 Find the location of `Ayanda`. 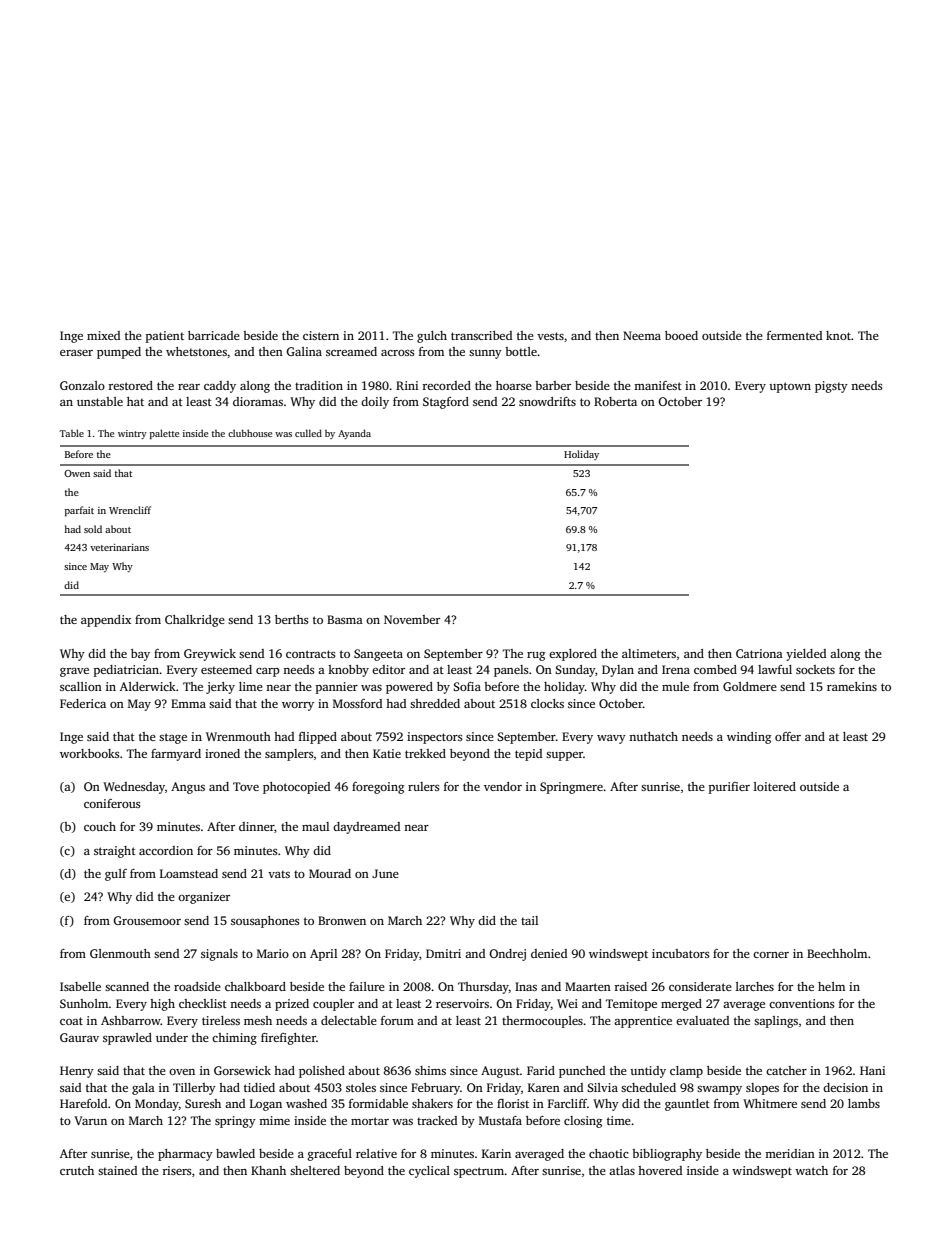

Ayanda is located at coordinates (354, 434).
